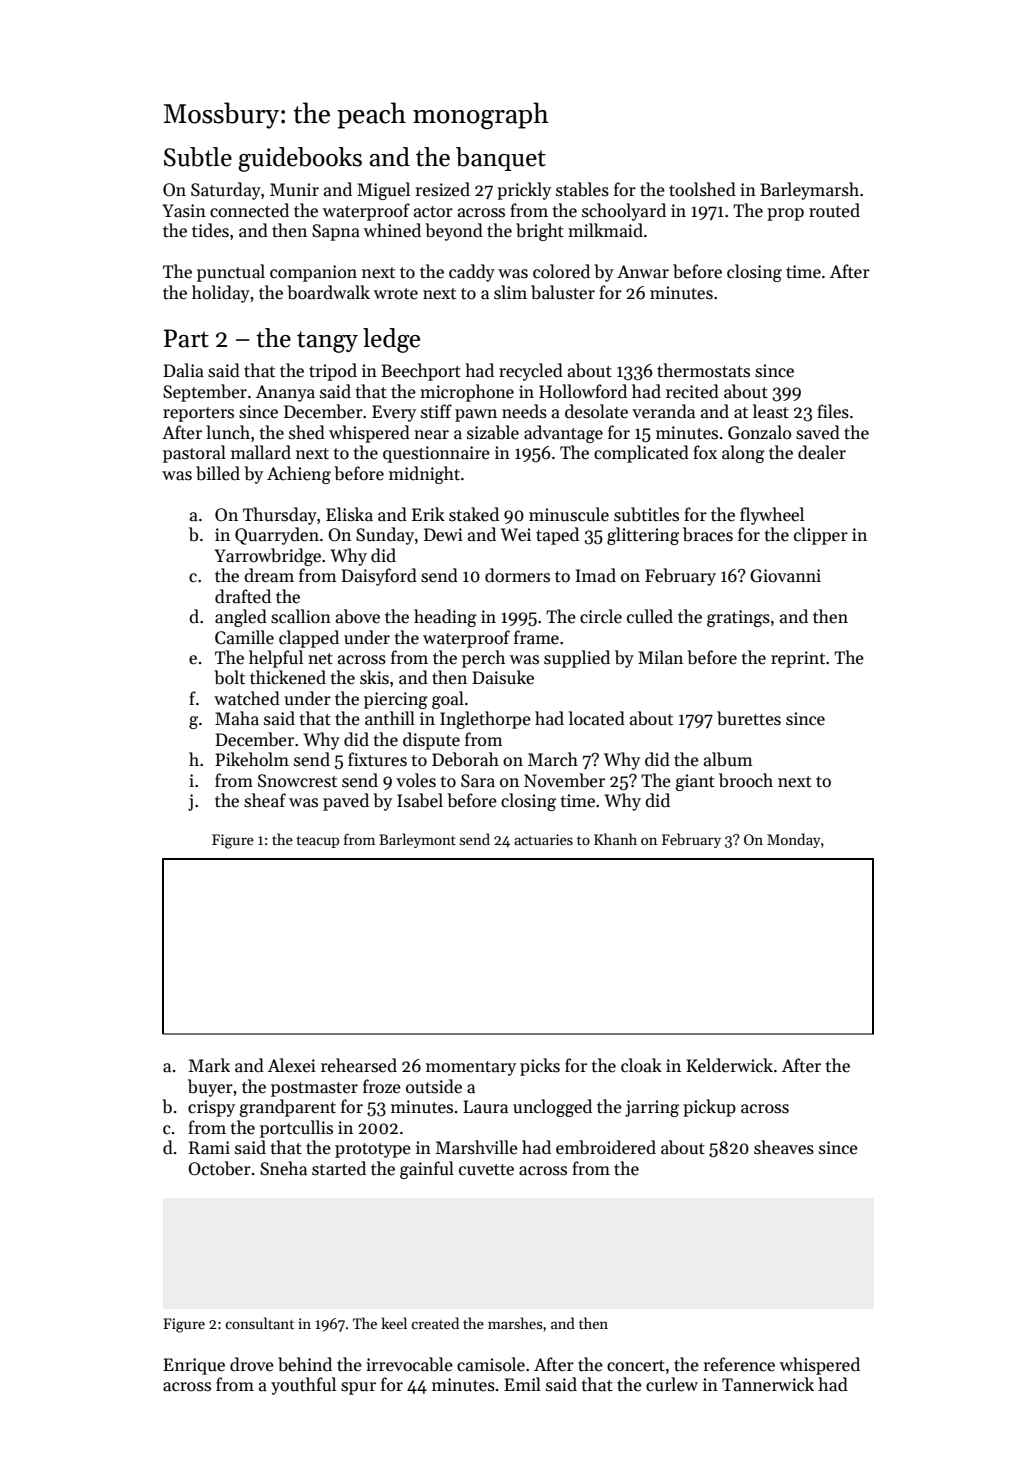 The width and height of the screenshot is (1036, 1471). I want to click on mallard, so click(261, 452).
